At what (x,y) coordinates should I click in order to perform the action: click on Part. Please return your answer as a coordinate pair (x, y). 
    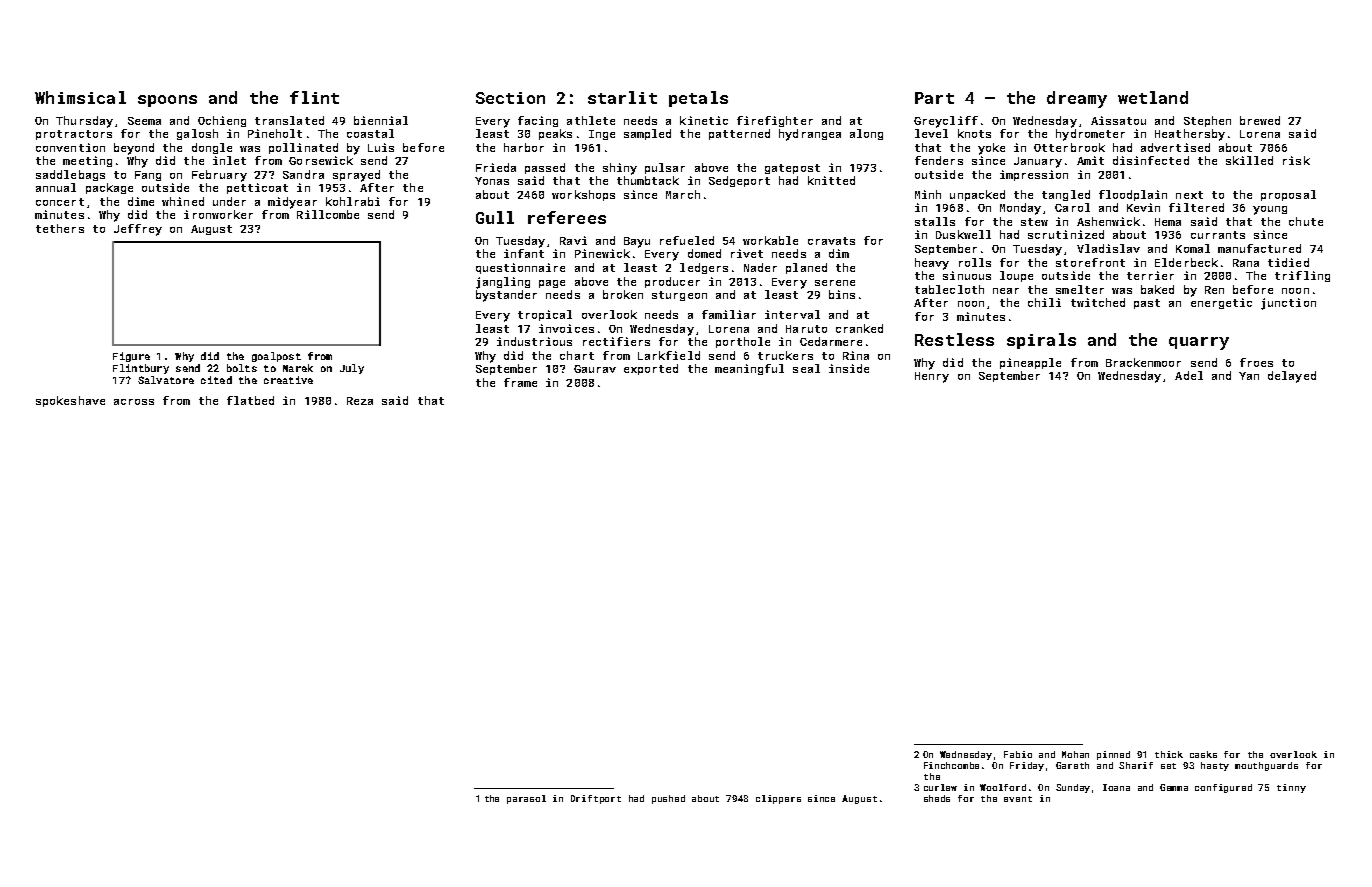
    Looking at the image, I should click on (934, 98).
